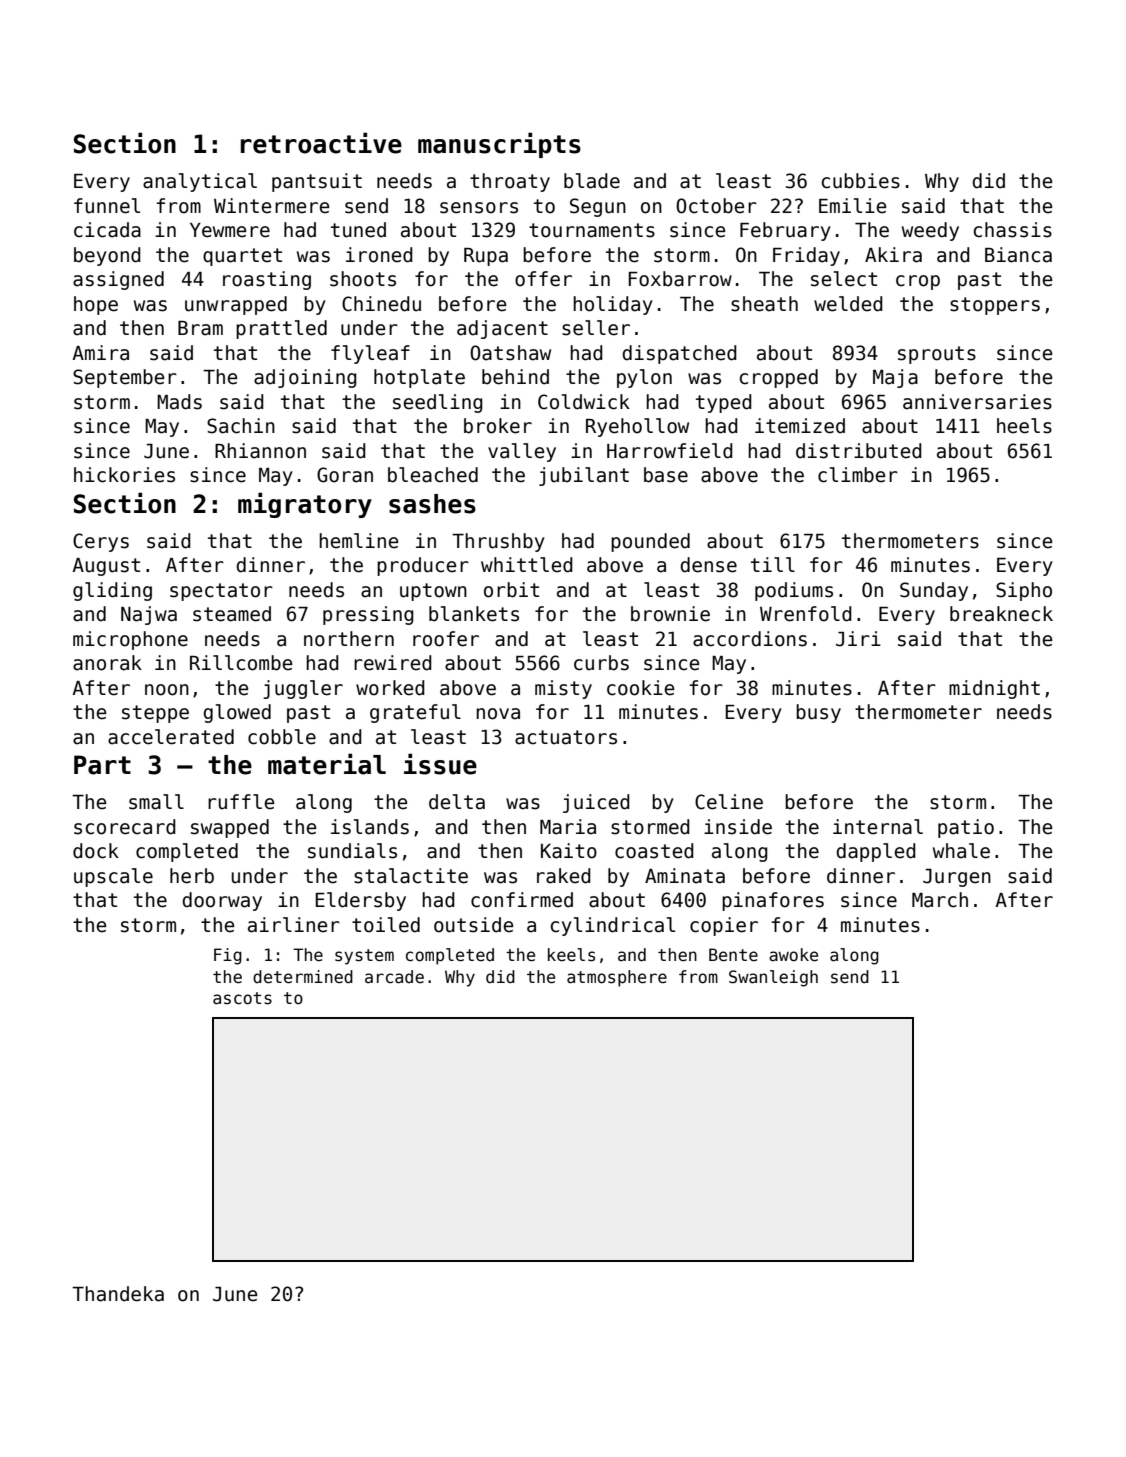 The height and width of the document is (1457, 1126). Describe the element at coordinates (101, 542) in the document. I see `Cerys` at that location.
